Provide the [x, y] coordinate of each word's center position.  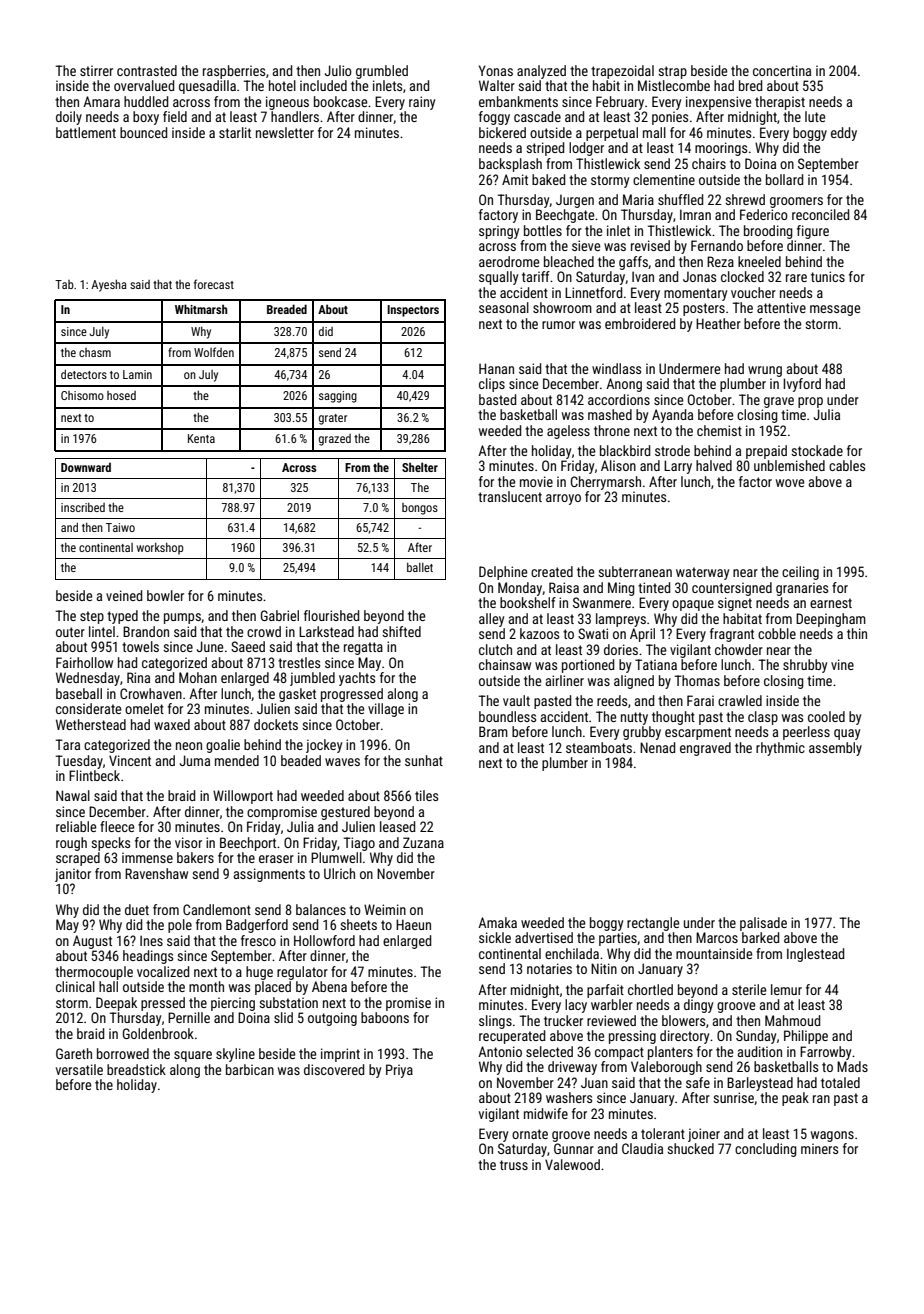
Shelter [420, 467]
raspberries [234, 72]
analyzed [541, 72]
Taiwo [120, 527]
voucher [753, 292]
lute [815, 116]
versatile [79, 1069]
